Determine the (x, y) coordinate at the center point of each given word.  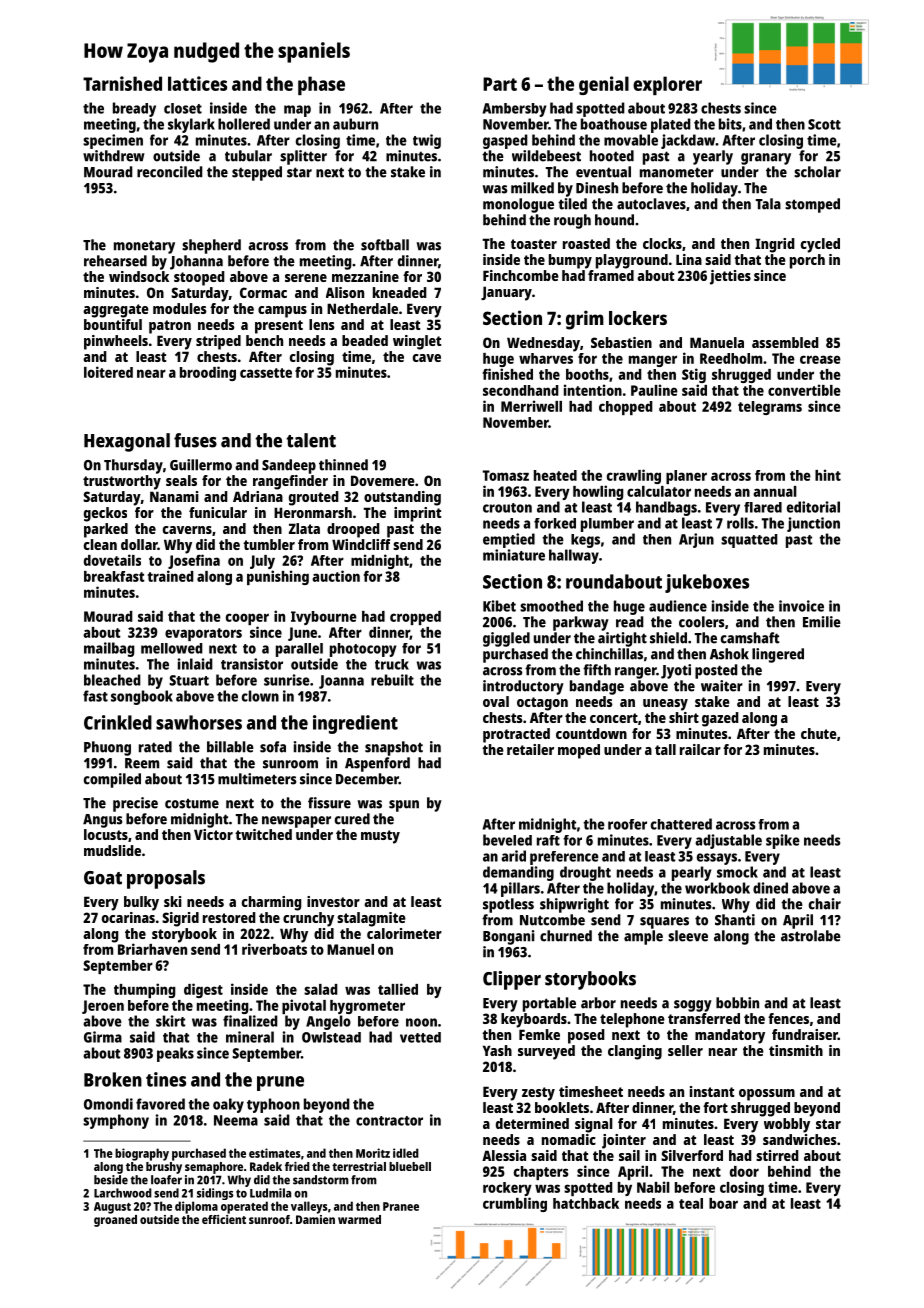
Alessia (504, 1155)
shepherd (211, 246)
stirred (777, 1155)
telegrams (770, 408)
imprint (417, 514)
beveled (507, 840)
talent (311, 440)
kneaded (400, 292)
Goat (103, 878)
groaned (115, 1221)
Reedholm (731, 358)
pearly (691, 873)
